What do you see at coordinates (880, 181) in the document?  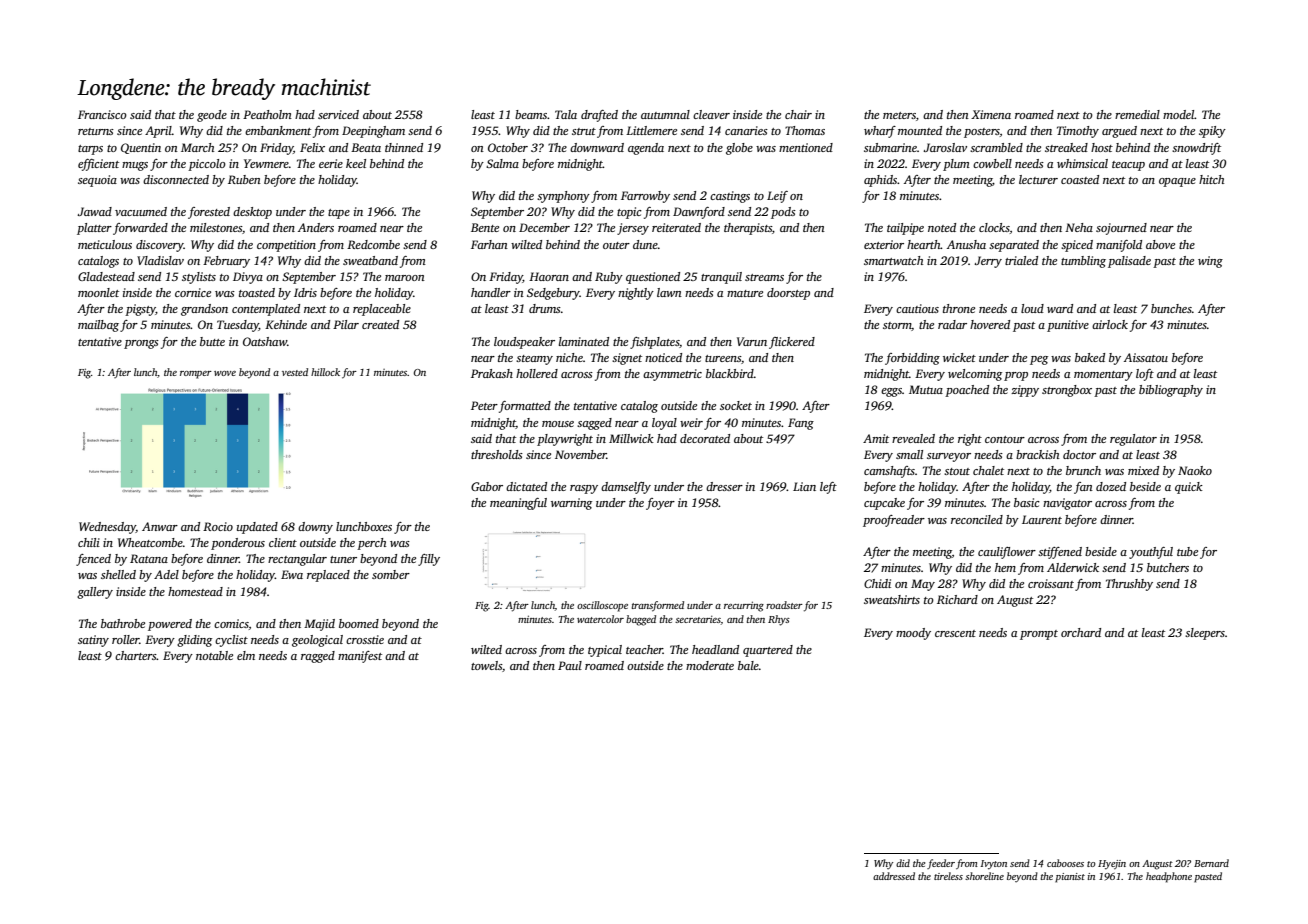 I see `aphids` at bounding box center [880, 181].
